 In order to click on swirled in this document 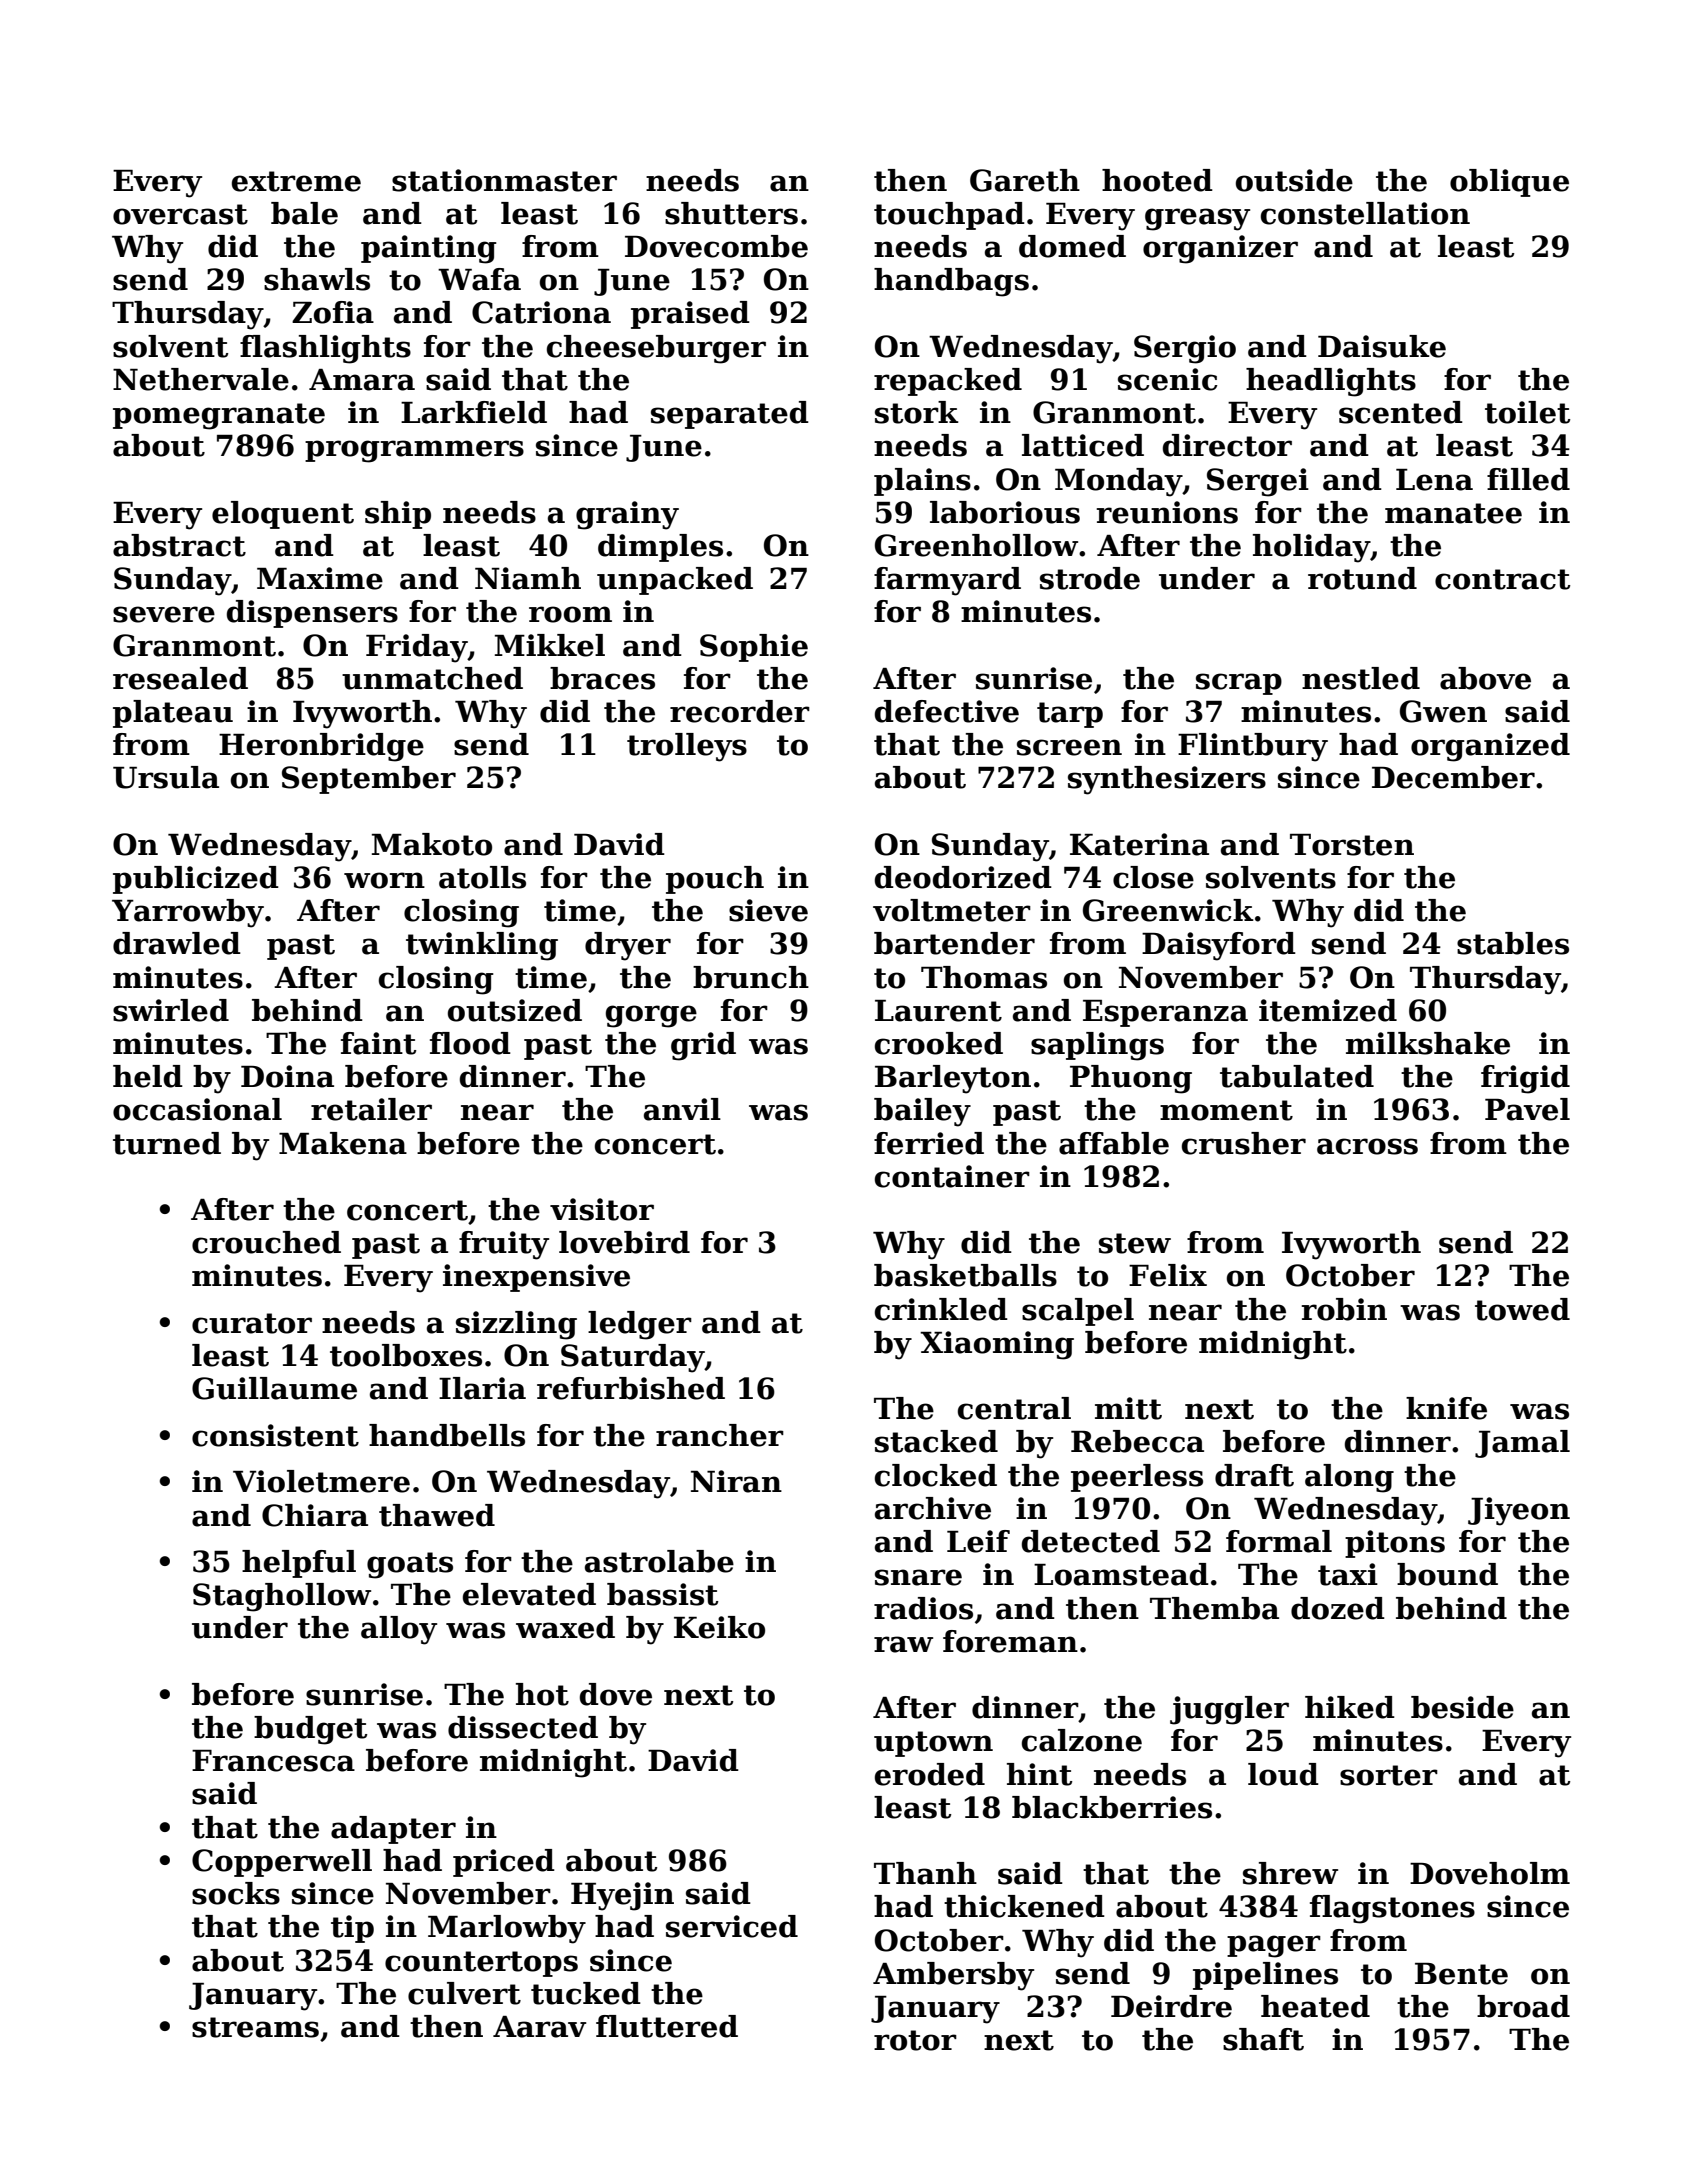, I will do `click(171, 1010)`.
